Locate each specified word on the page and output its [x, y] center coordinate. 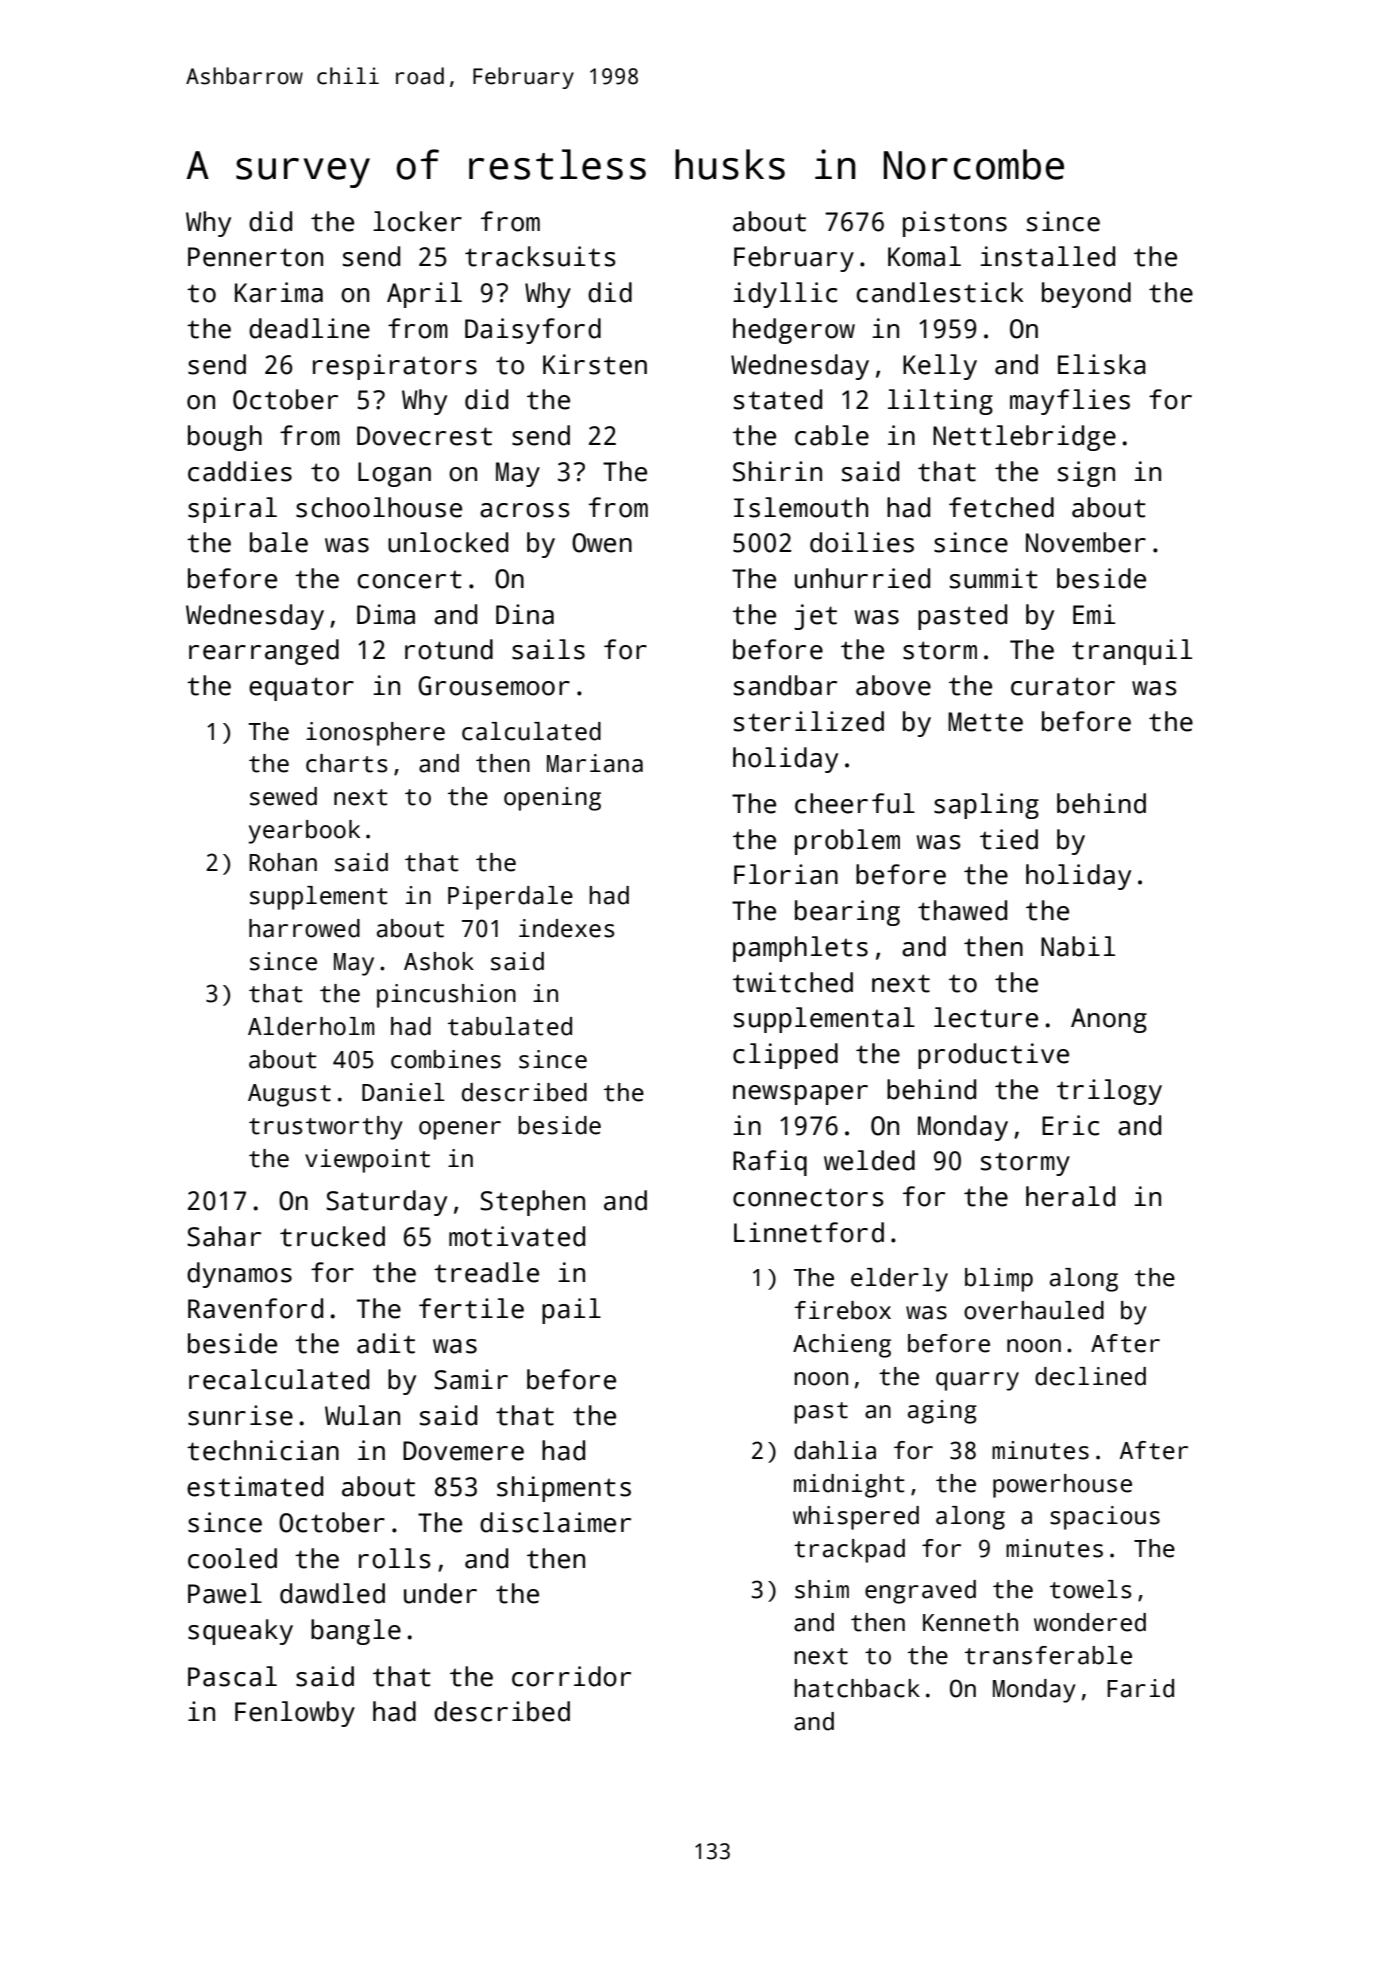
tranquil [1132, 652]
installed [1047, 256]
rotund [449, 649]
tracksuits [540, 256]
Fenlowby [295, 1714]
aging [942, 1412]
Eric [1070, 1125]
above [893, 685]
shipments [564, 1489]
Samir [471, 1379]
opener [460, 1130]
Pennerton [255, 257]
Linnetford [809, 1232]
